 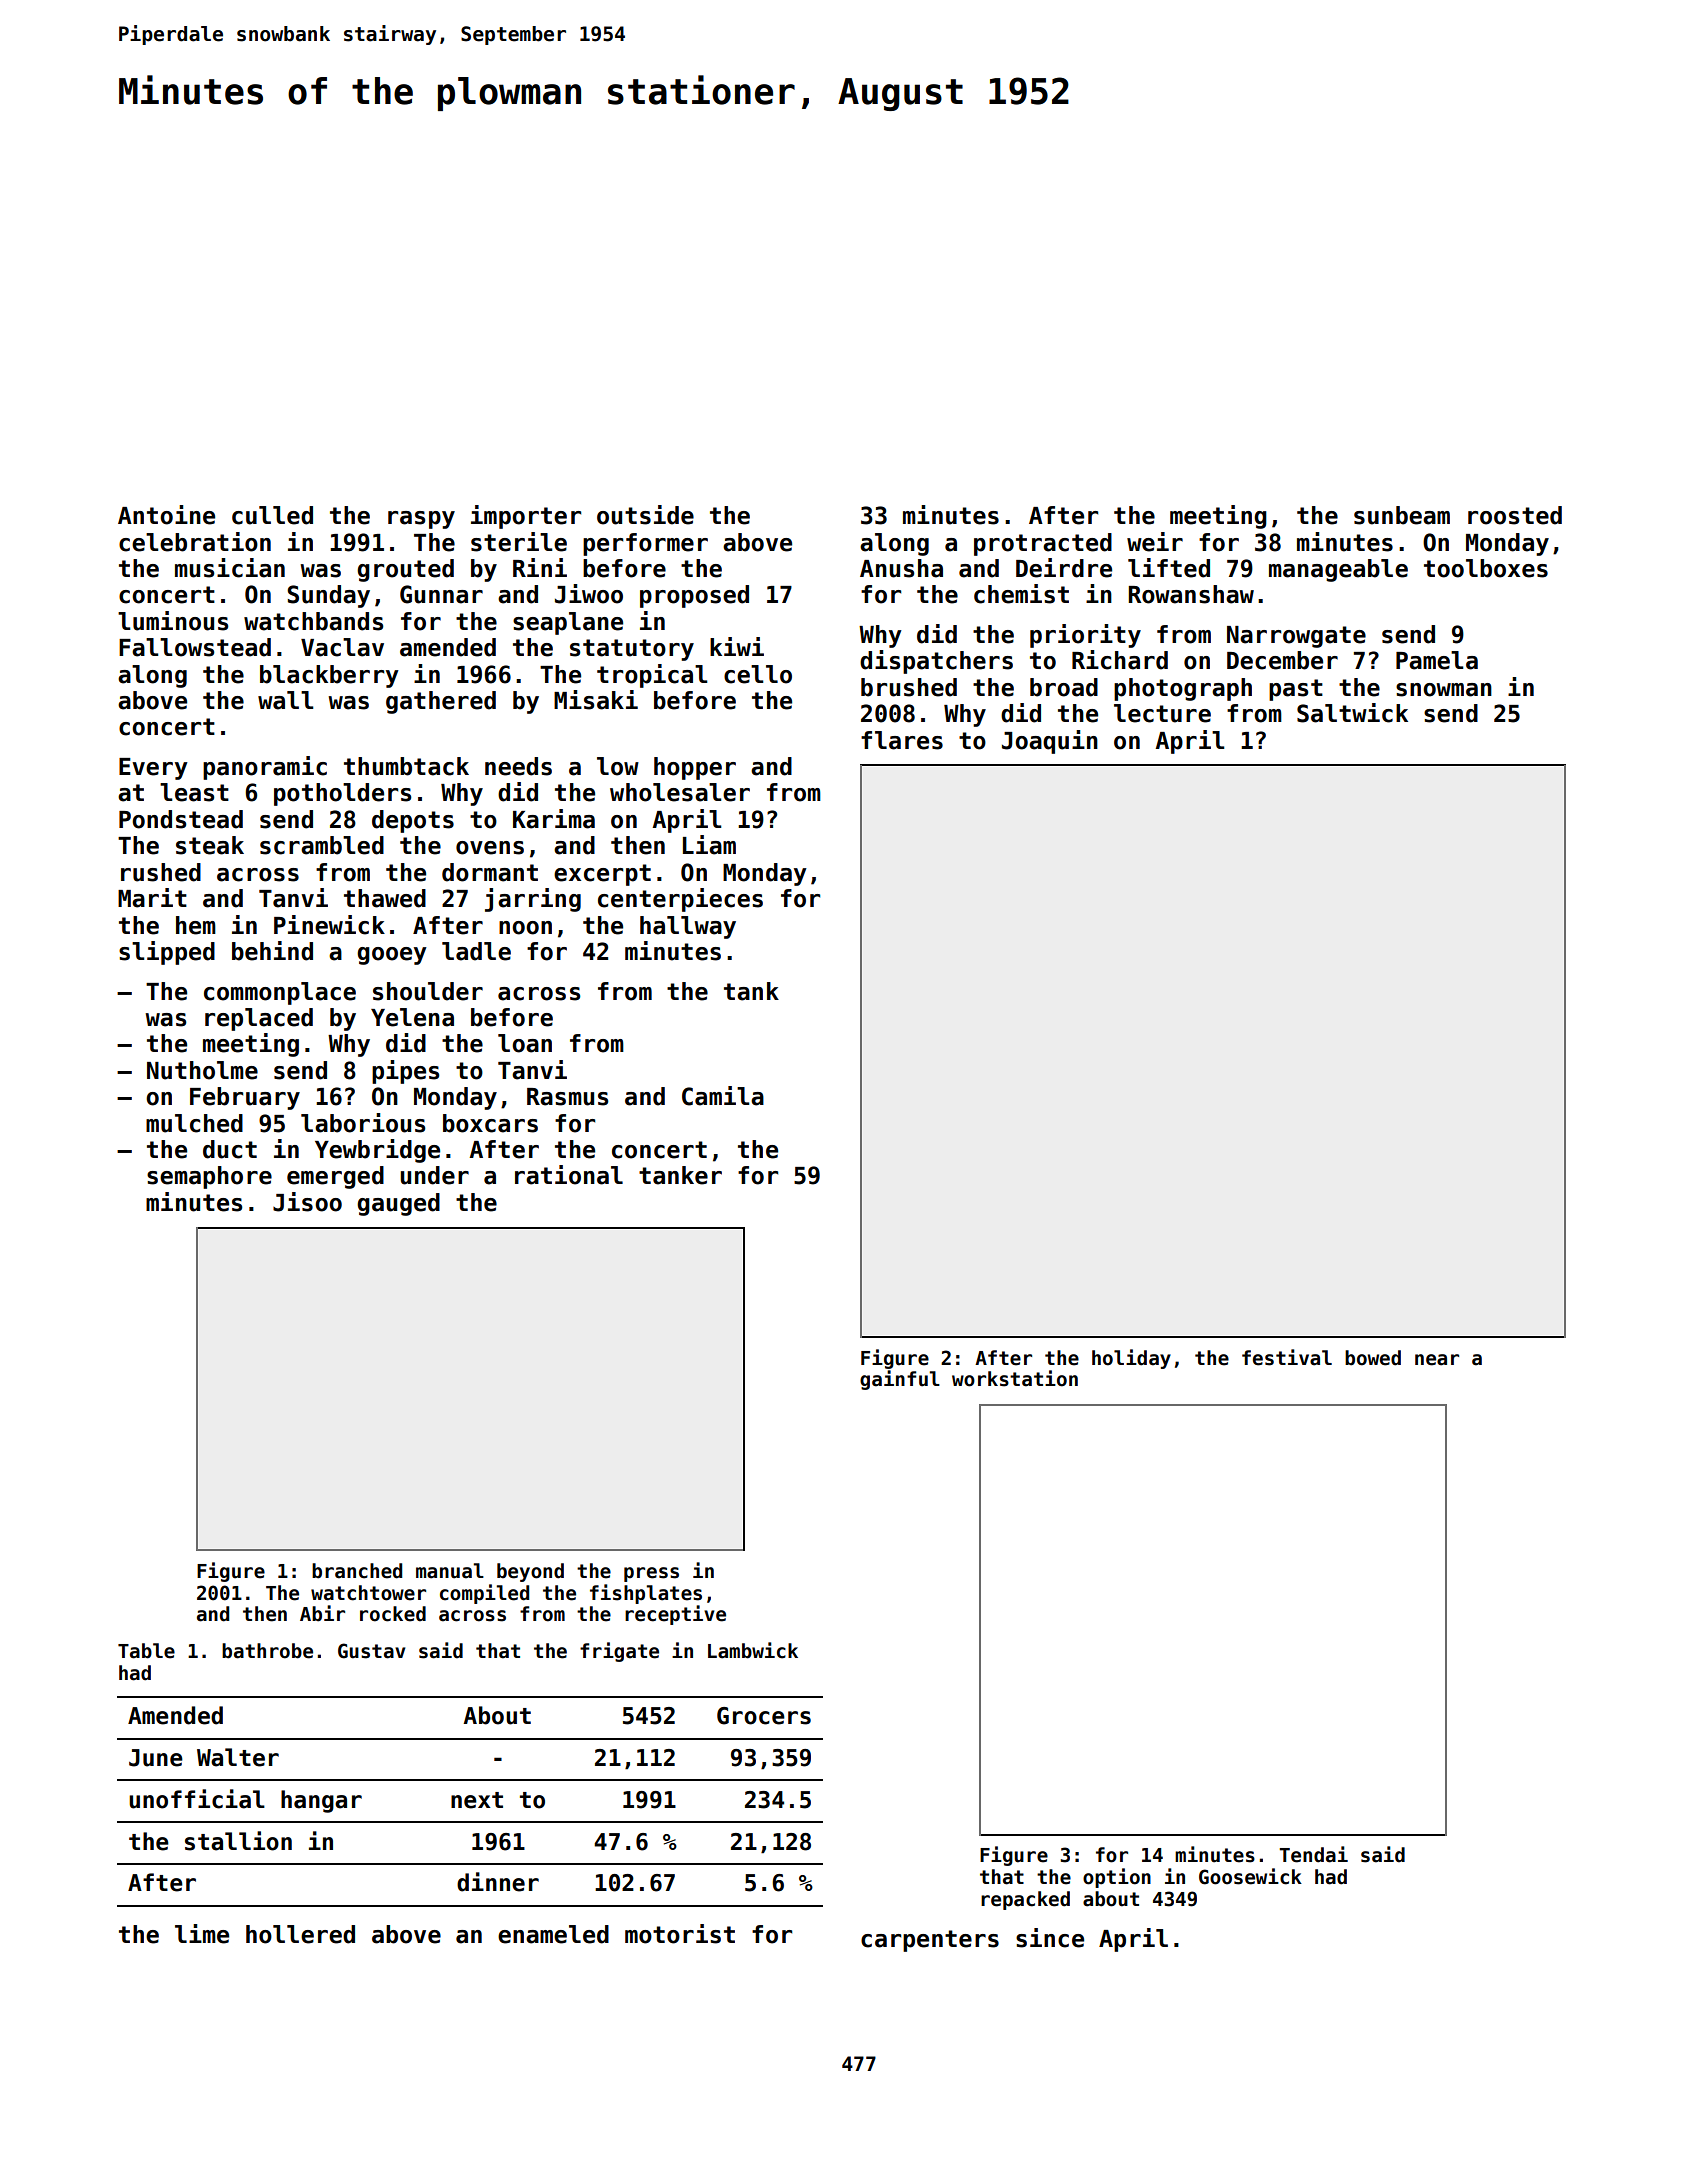 I want to click on rational, so click(x=569, y=1175).
